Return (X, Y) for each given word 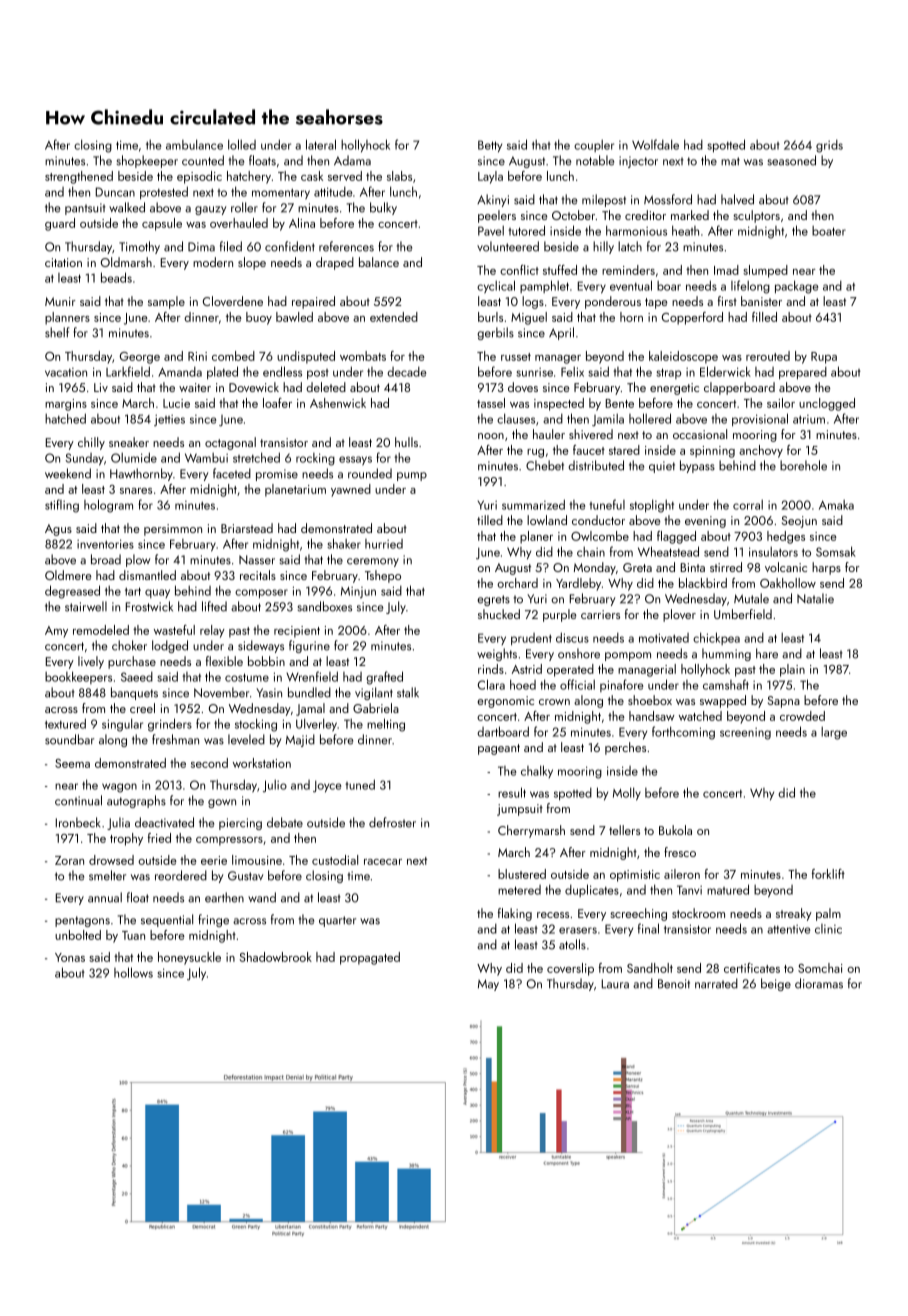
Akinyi (493, 200)
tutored (526, 230)
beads (116, 277)
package (797, 287)
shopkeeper (147, 161)
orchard (517, 583)
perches (625, 748)
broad (106, 559)
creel (142, 708)
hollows (133, 972)
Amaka (836, 505)
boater (829, 231)
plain (792, 670)
